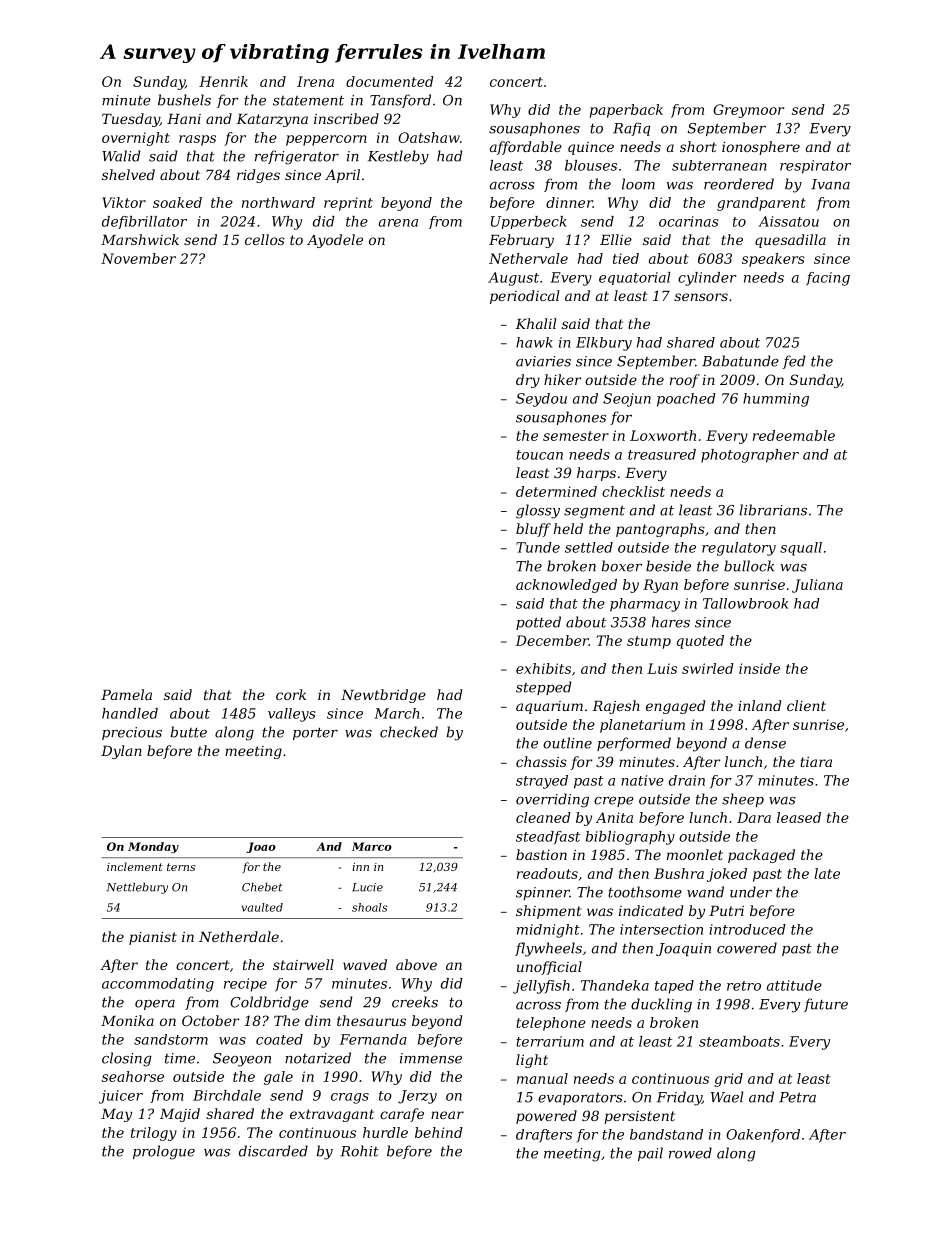 This screenshot has width=952, height=1233. What do you see at coordinates (675, 707) in the screenshot?
I see `engaged` at bounding box center [675, 707].
